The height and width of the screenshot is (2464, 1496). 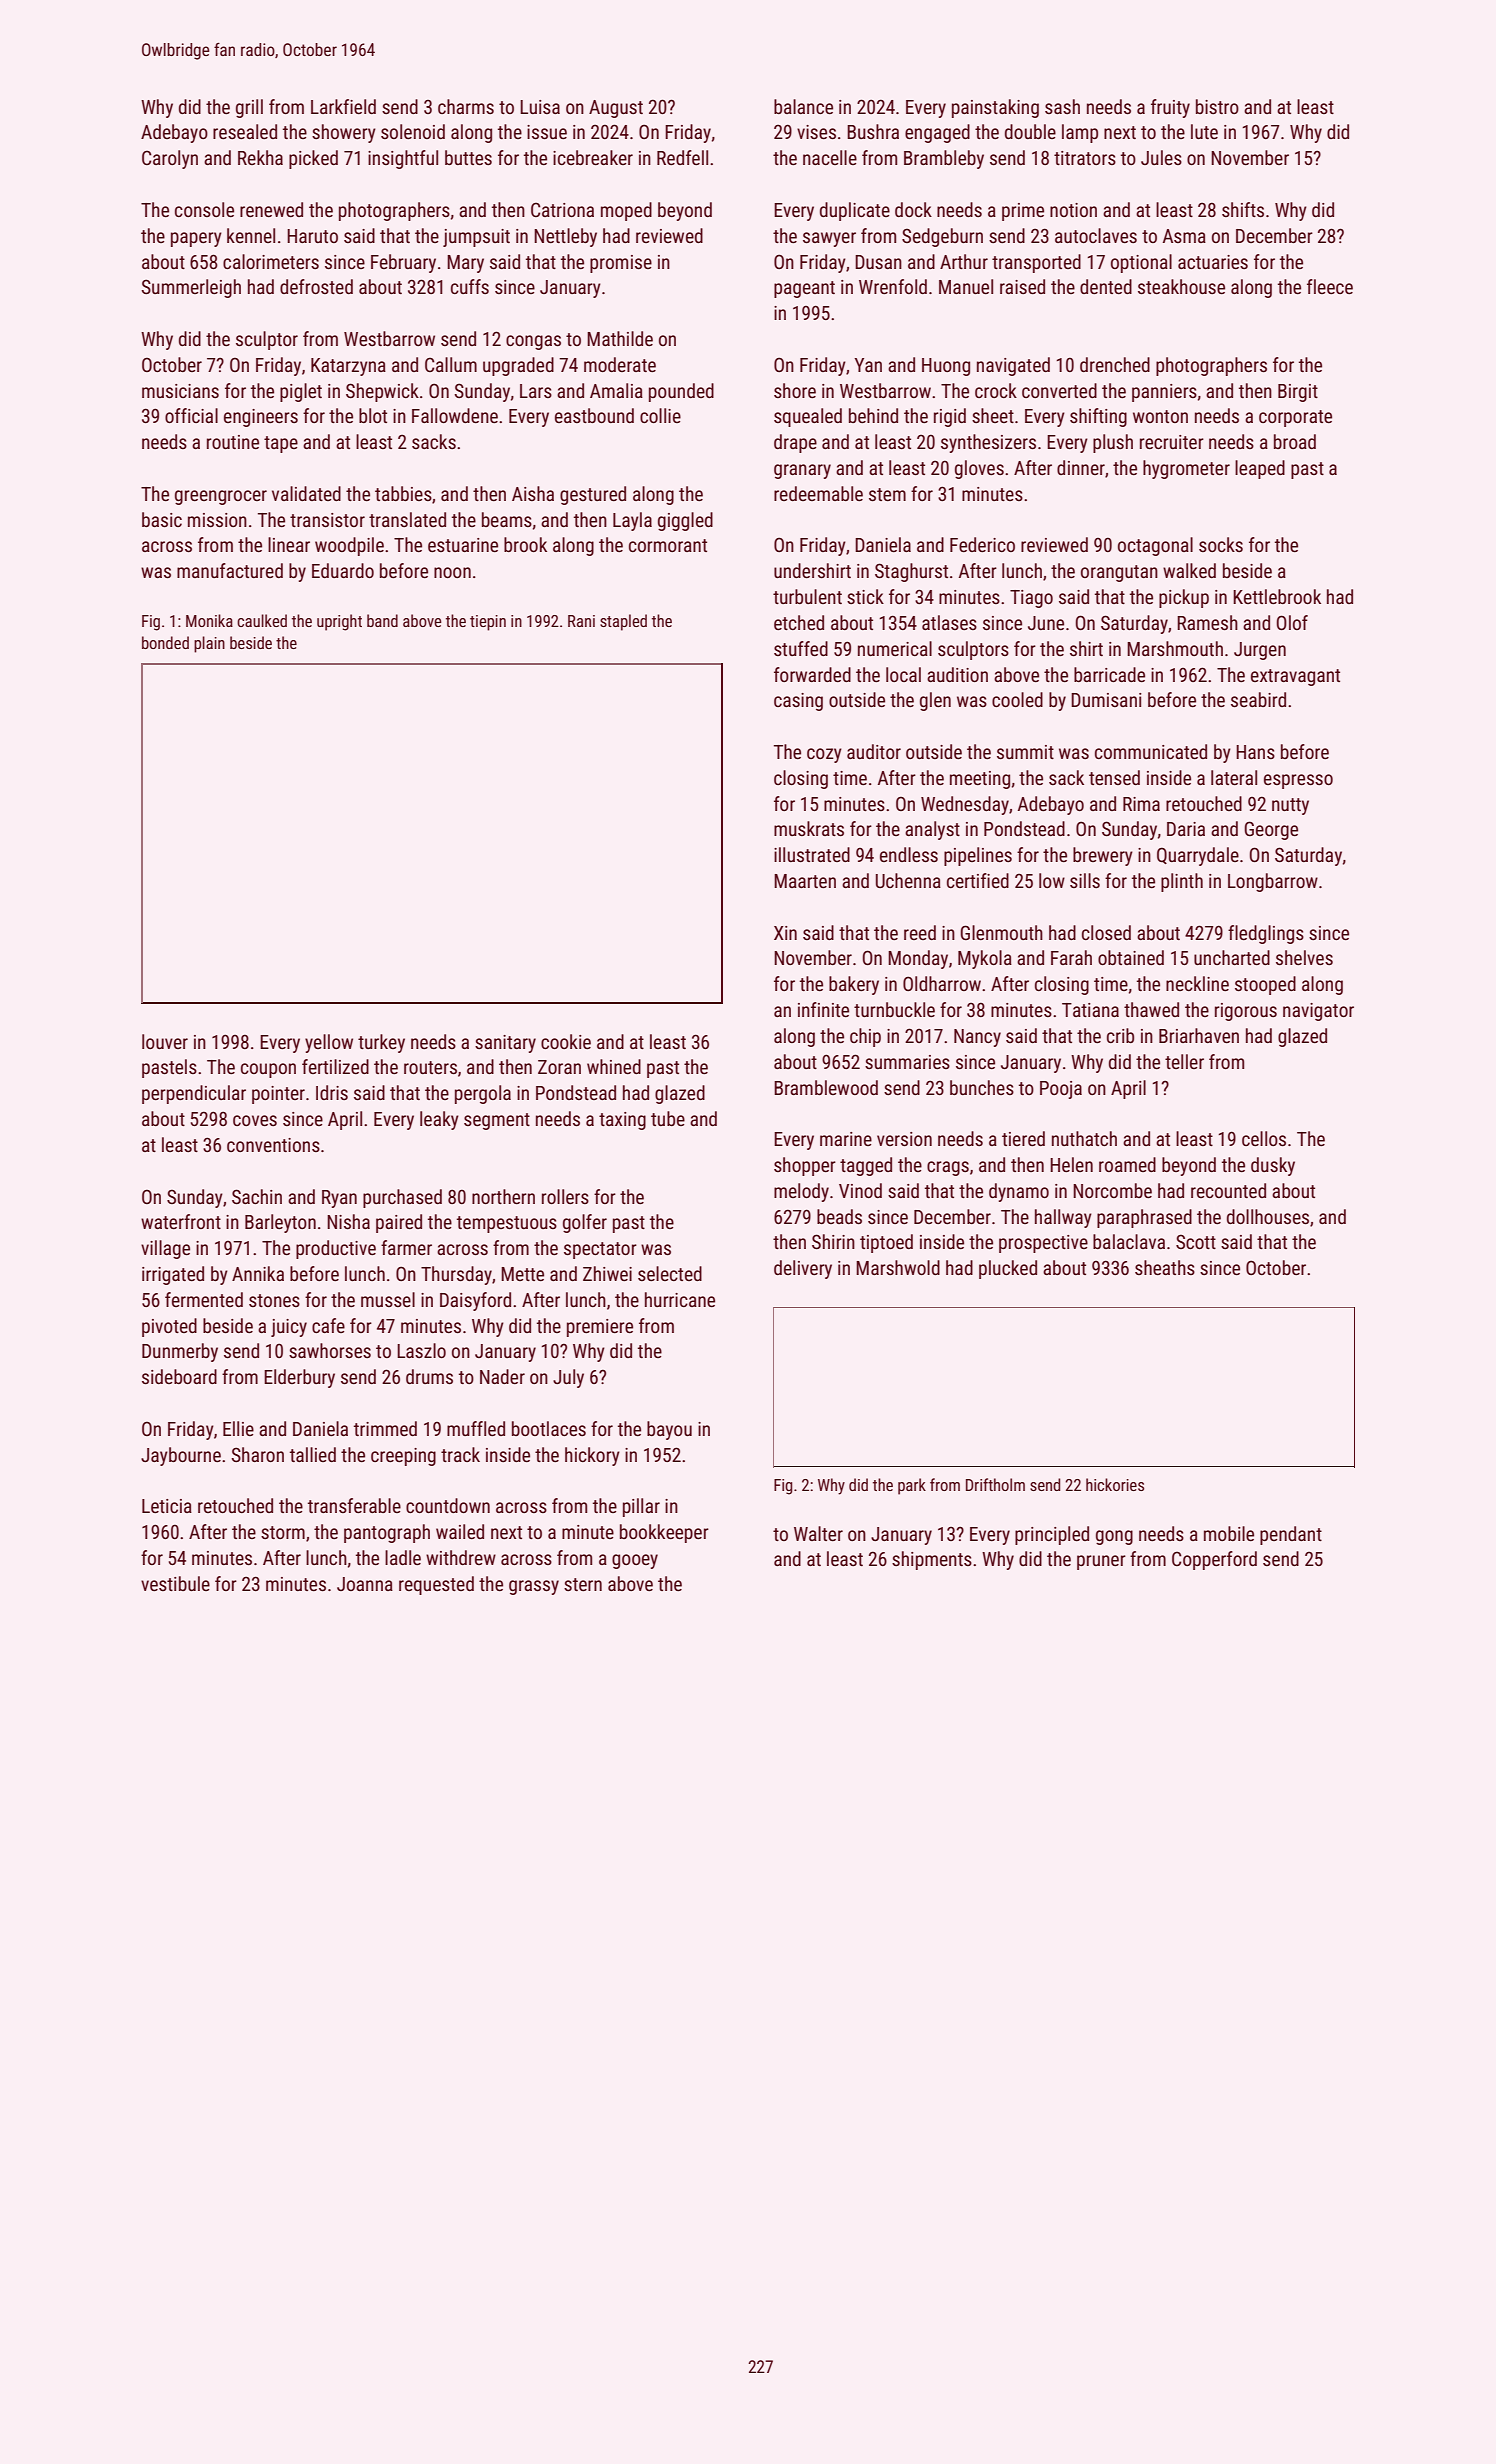 I want to click on band, so click(x=382, y=620).
